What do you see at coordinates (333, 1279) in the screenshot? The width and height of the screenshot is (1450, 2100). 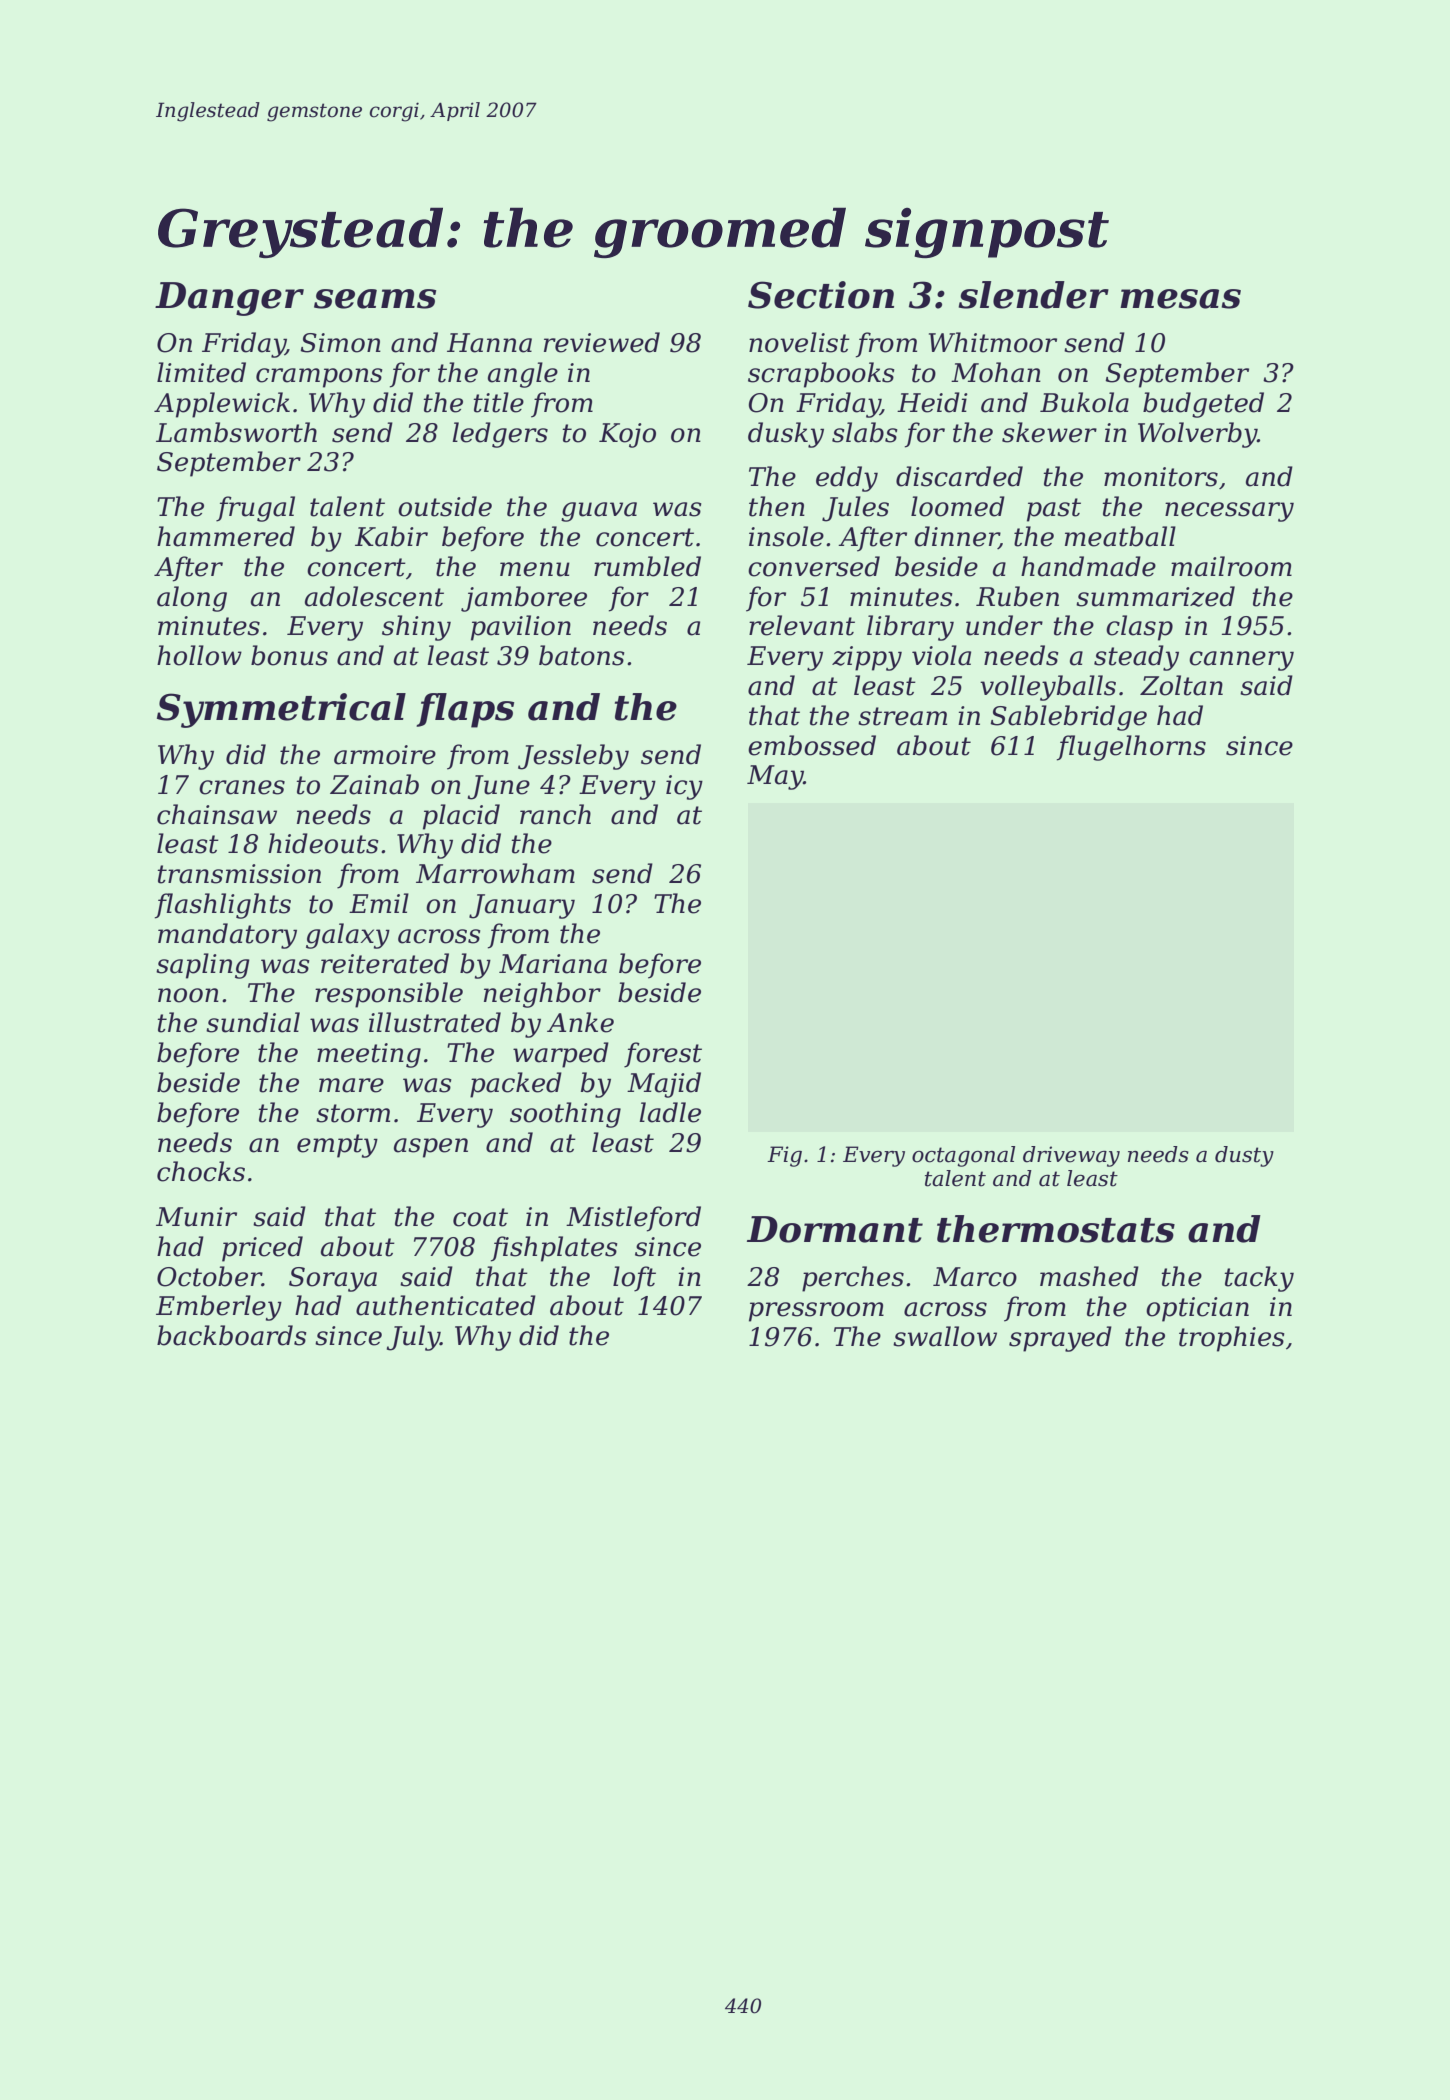 I see `Soraya` at bounding box center [333, 1279].
